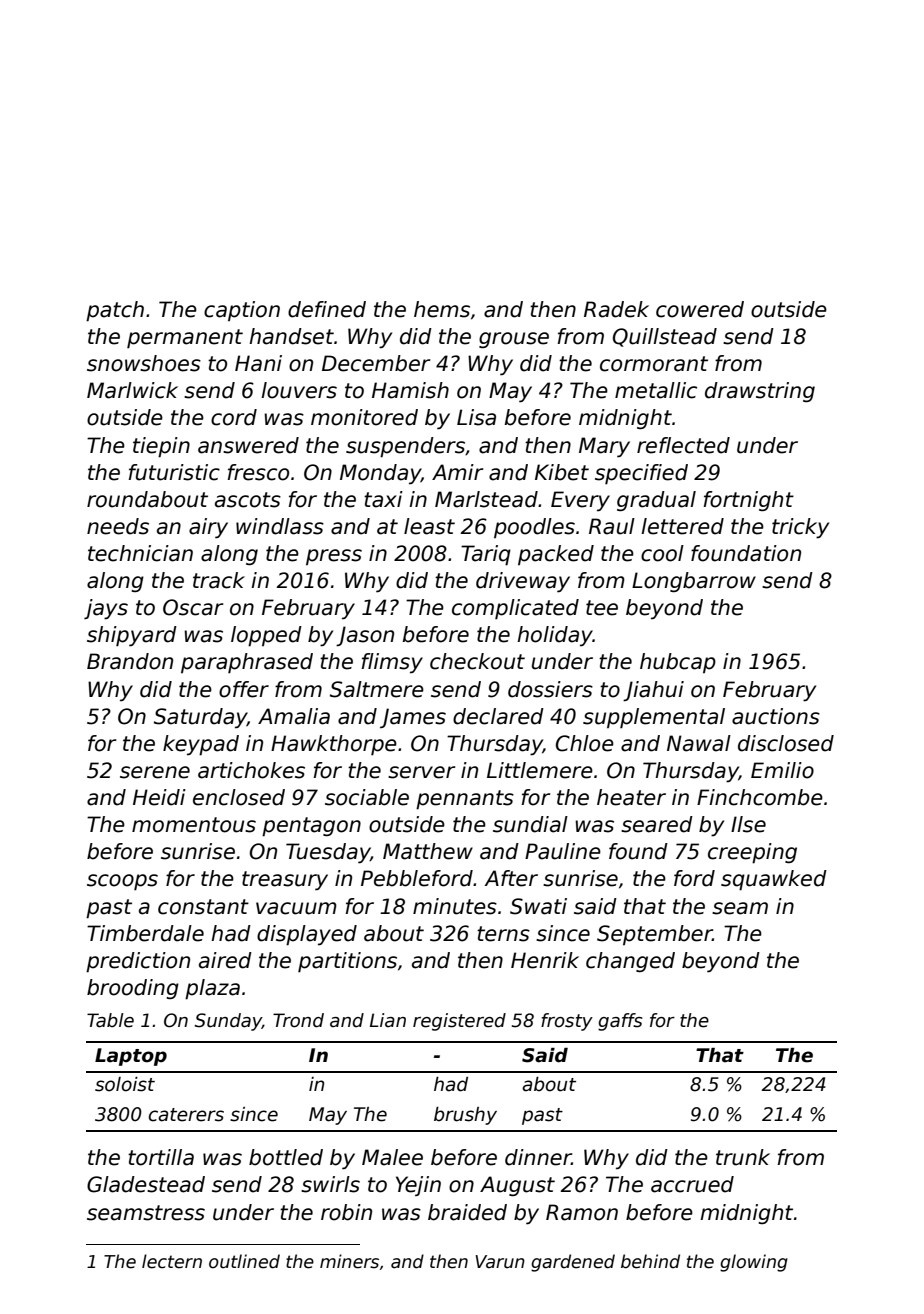 The height and width of the page is (1314, 924). I want to click on lectern, so click(172, 1261).
